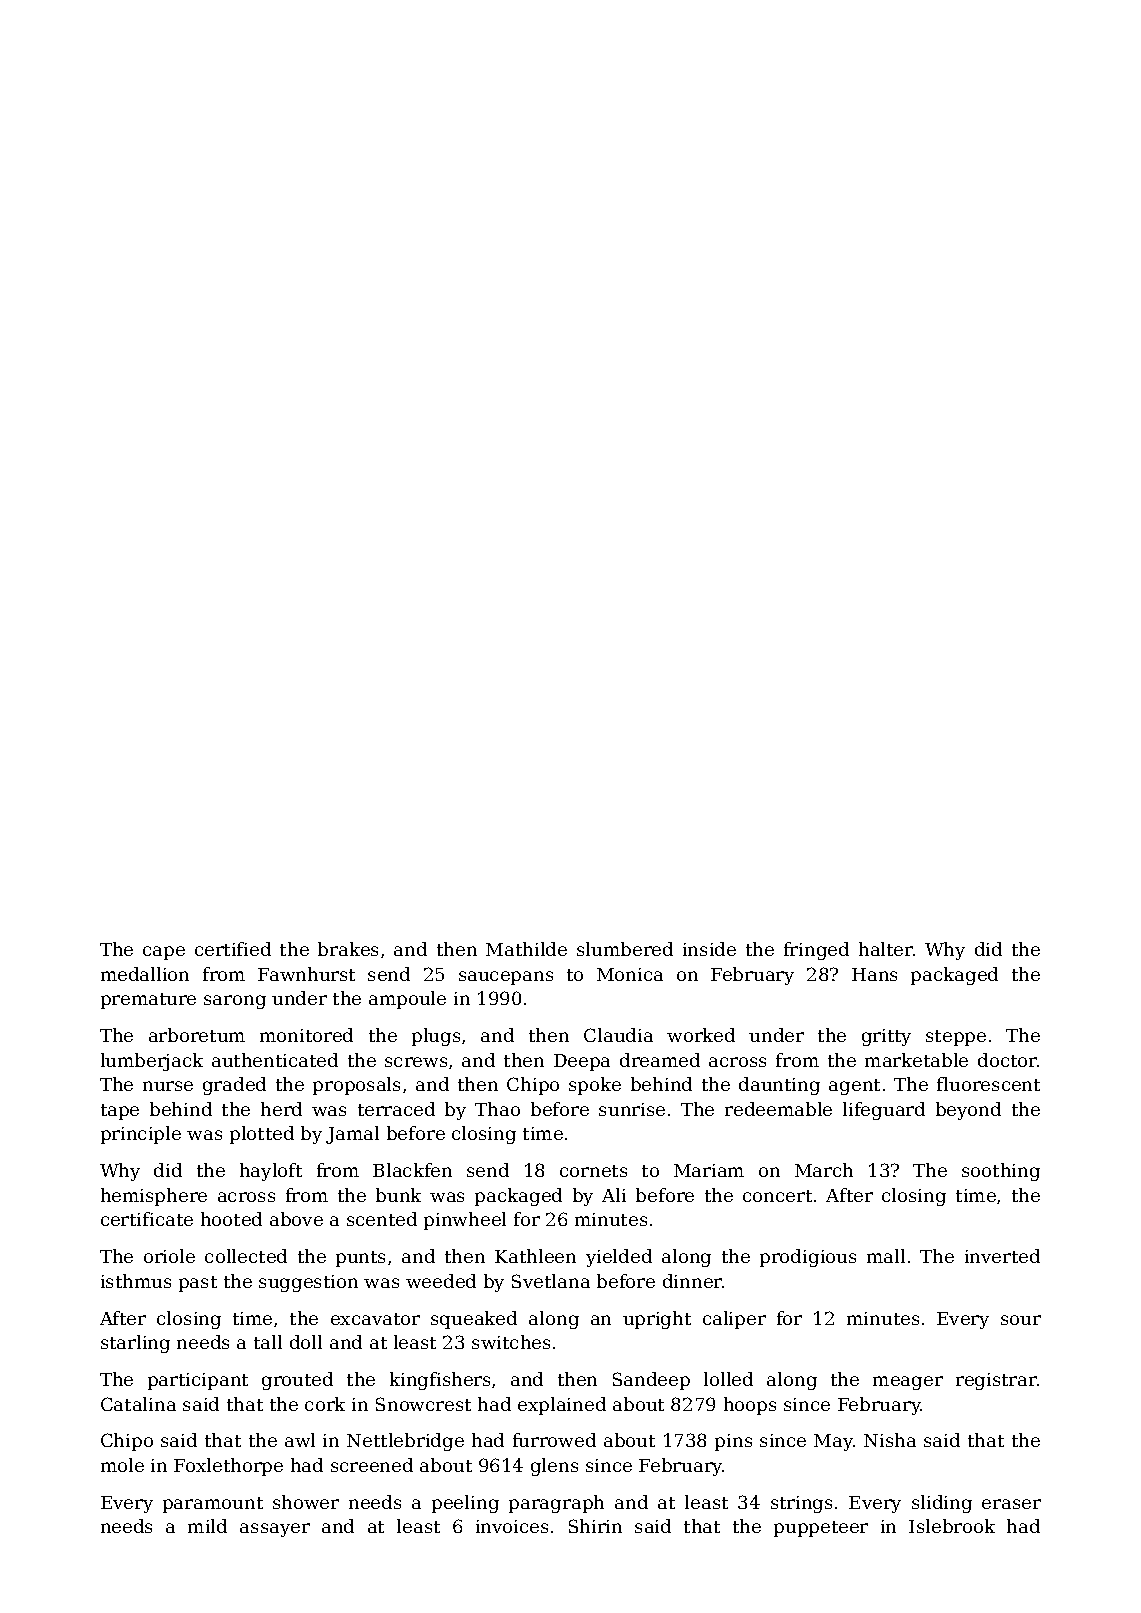 This page has height=1613, width=1141. I want to click on tall, so click(268, 1342).
